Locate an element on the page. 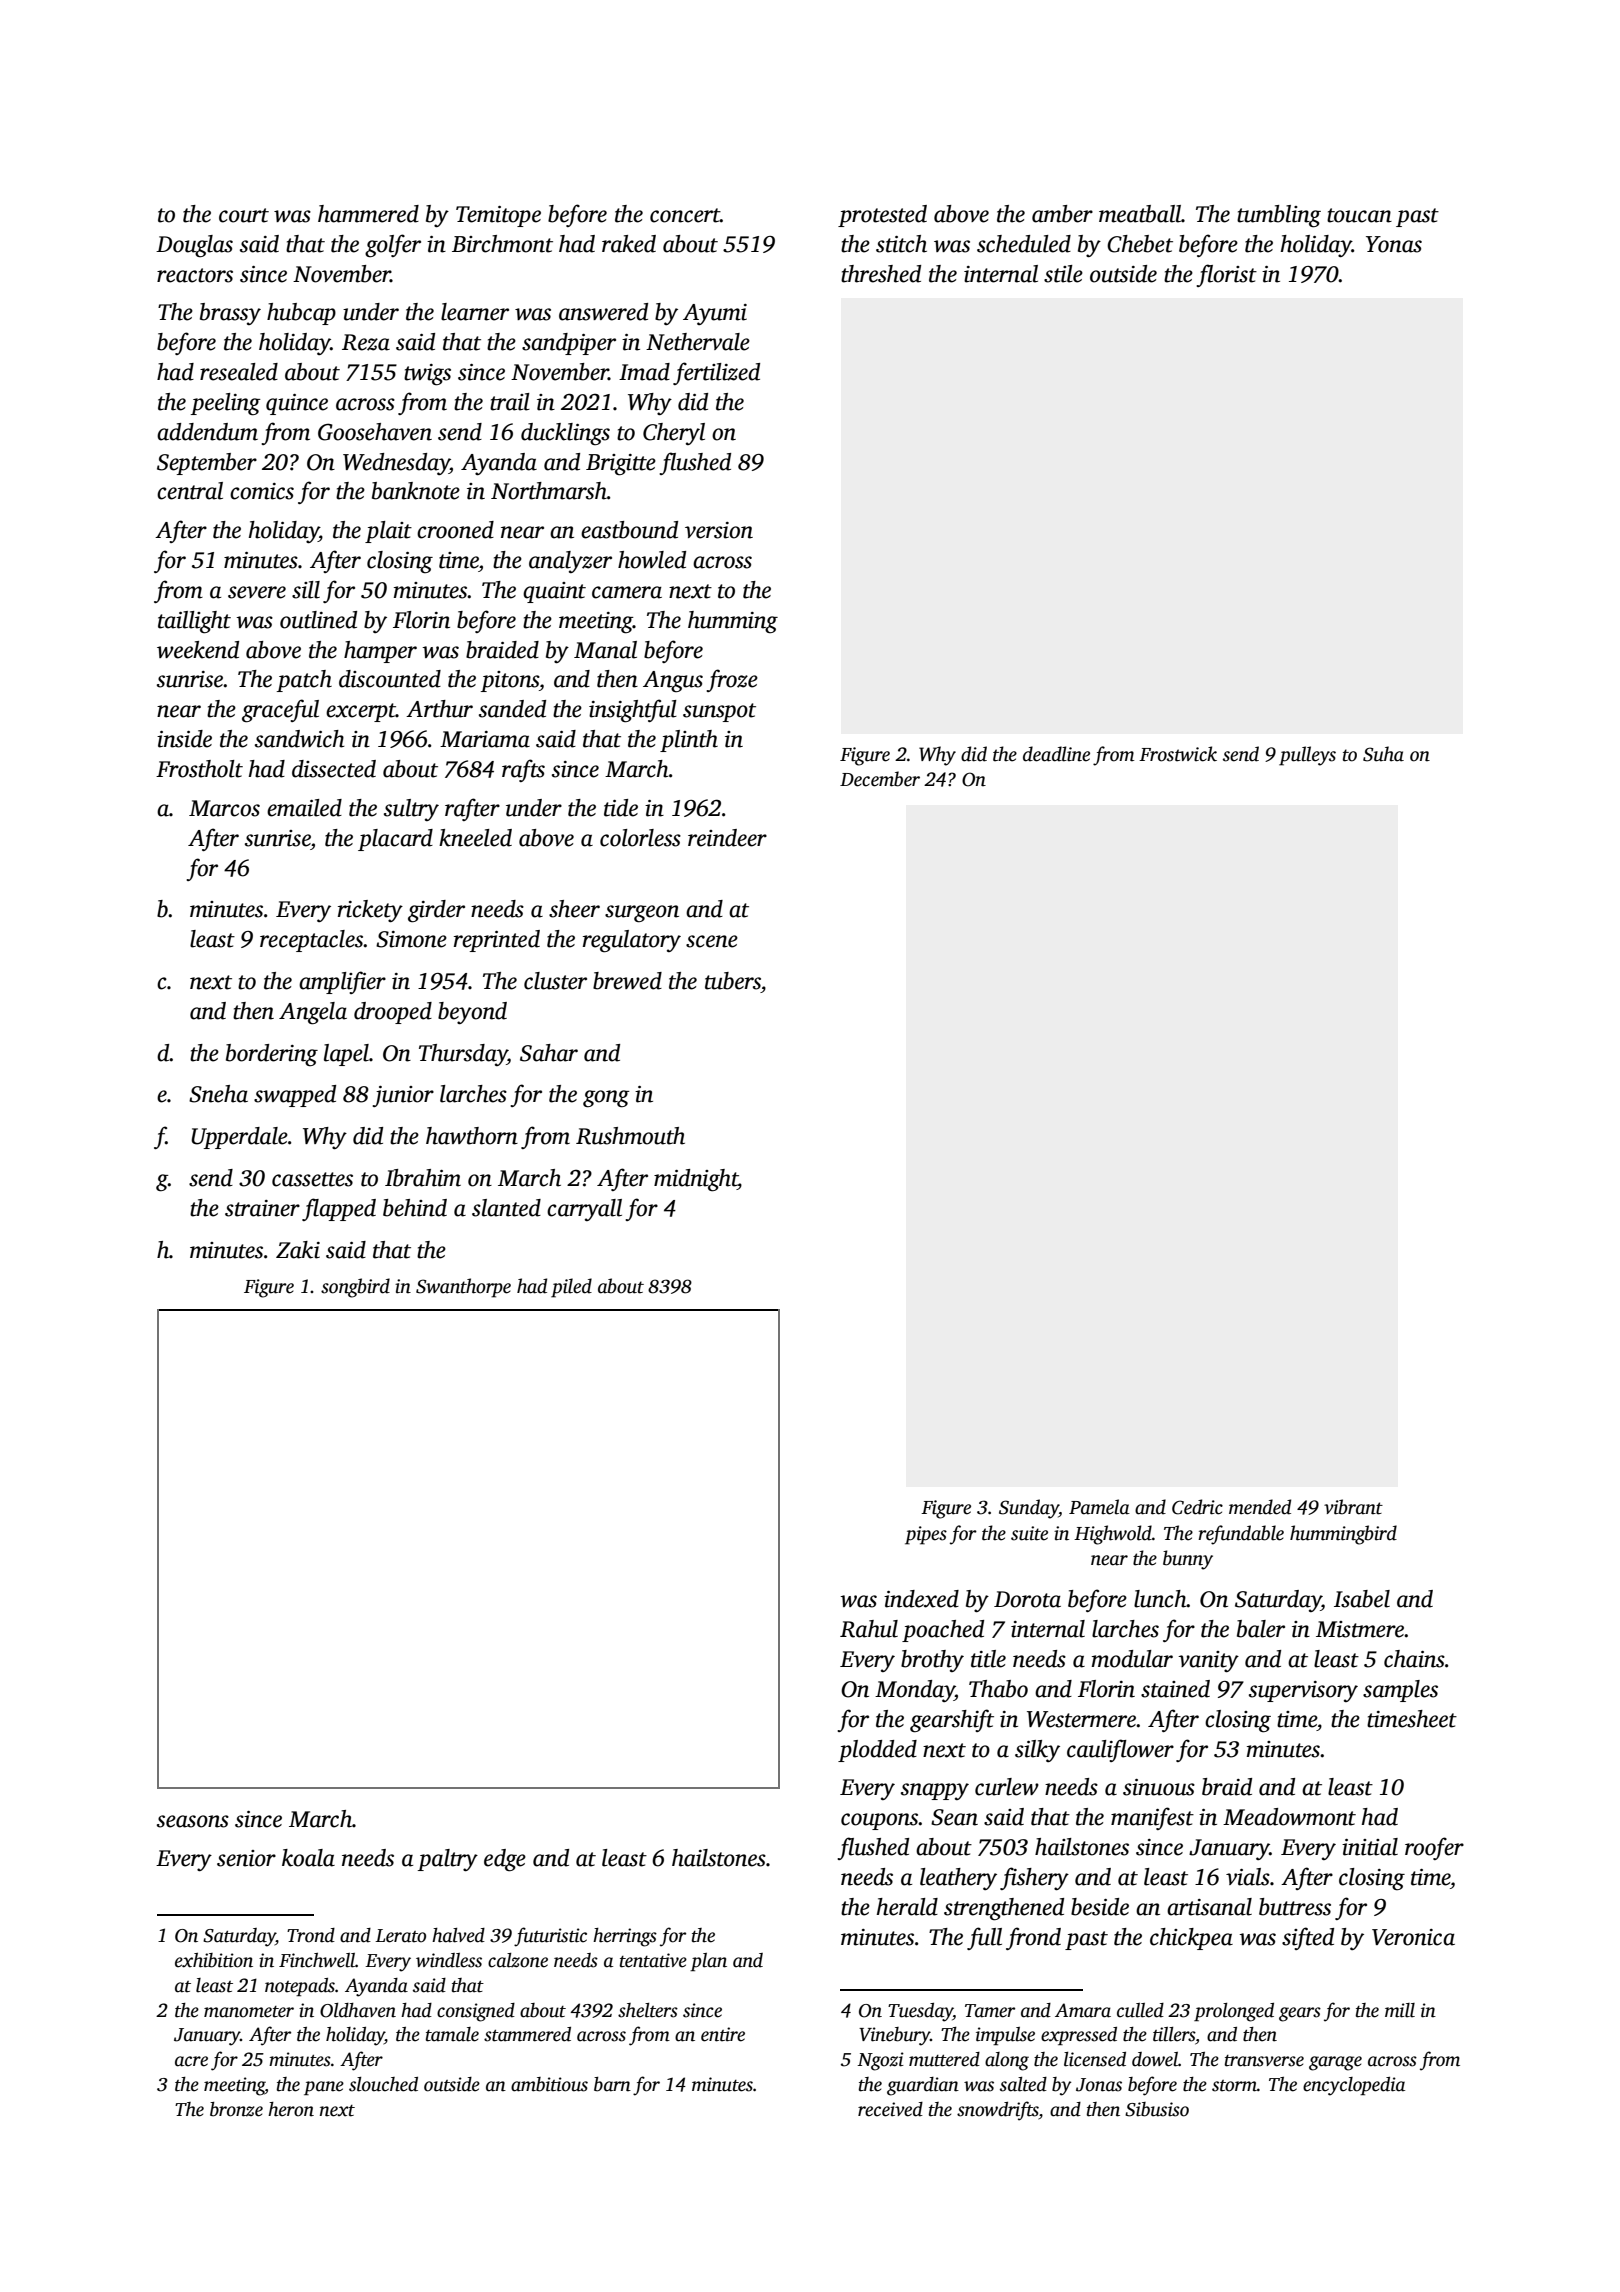 This page has width=1620, height=2292. Sibusiso is located at coordinates (1157, 2109).
